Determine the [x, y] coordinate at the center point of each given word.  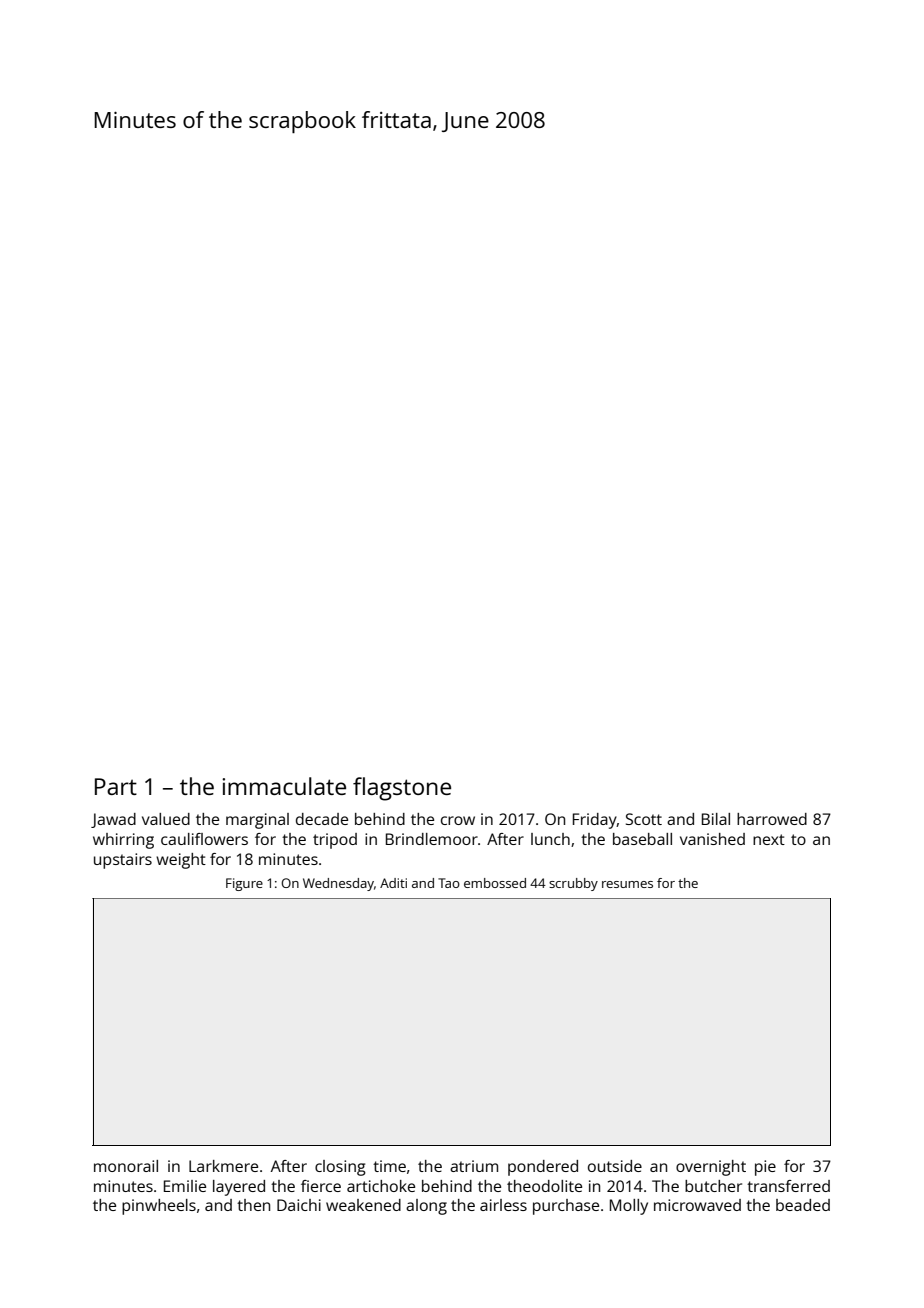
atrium [474, 1166]
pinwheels [159, 1207]
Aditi [393, 883]
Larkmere [223, 1166]
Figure [244, 884]
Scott [644, 819]
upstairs [123, 861]
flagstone [402, 789]
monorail [126, 1166]
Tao [449, 883]
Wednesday [338, 884]
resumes [627, 884]
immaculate [284, 786]
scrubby [573, 884]
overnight [711, 1168]
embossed [495, 883]
